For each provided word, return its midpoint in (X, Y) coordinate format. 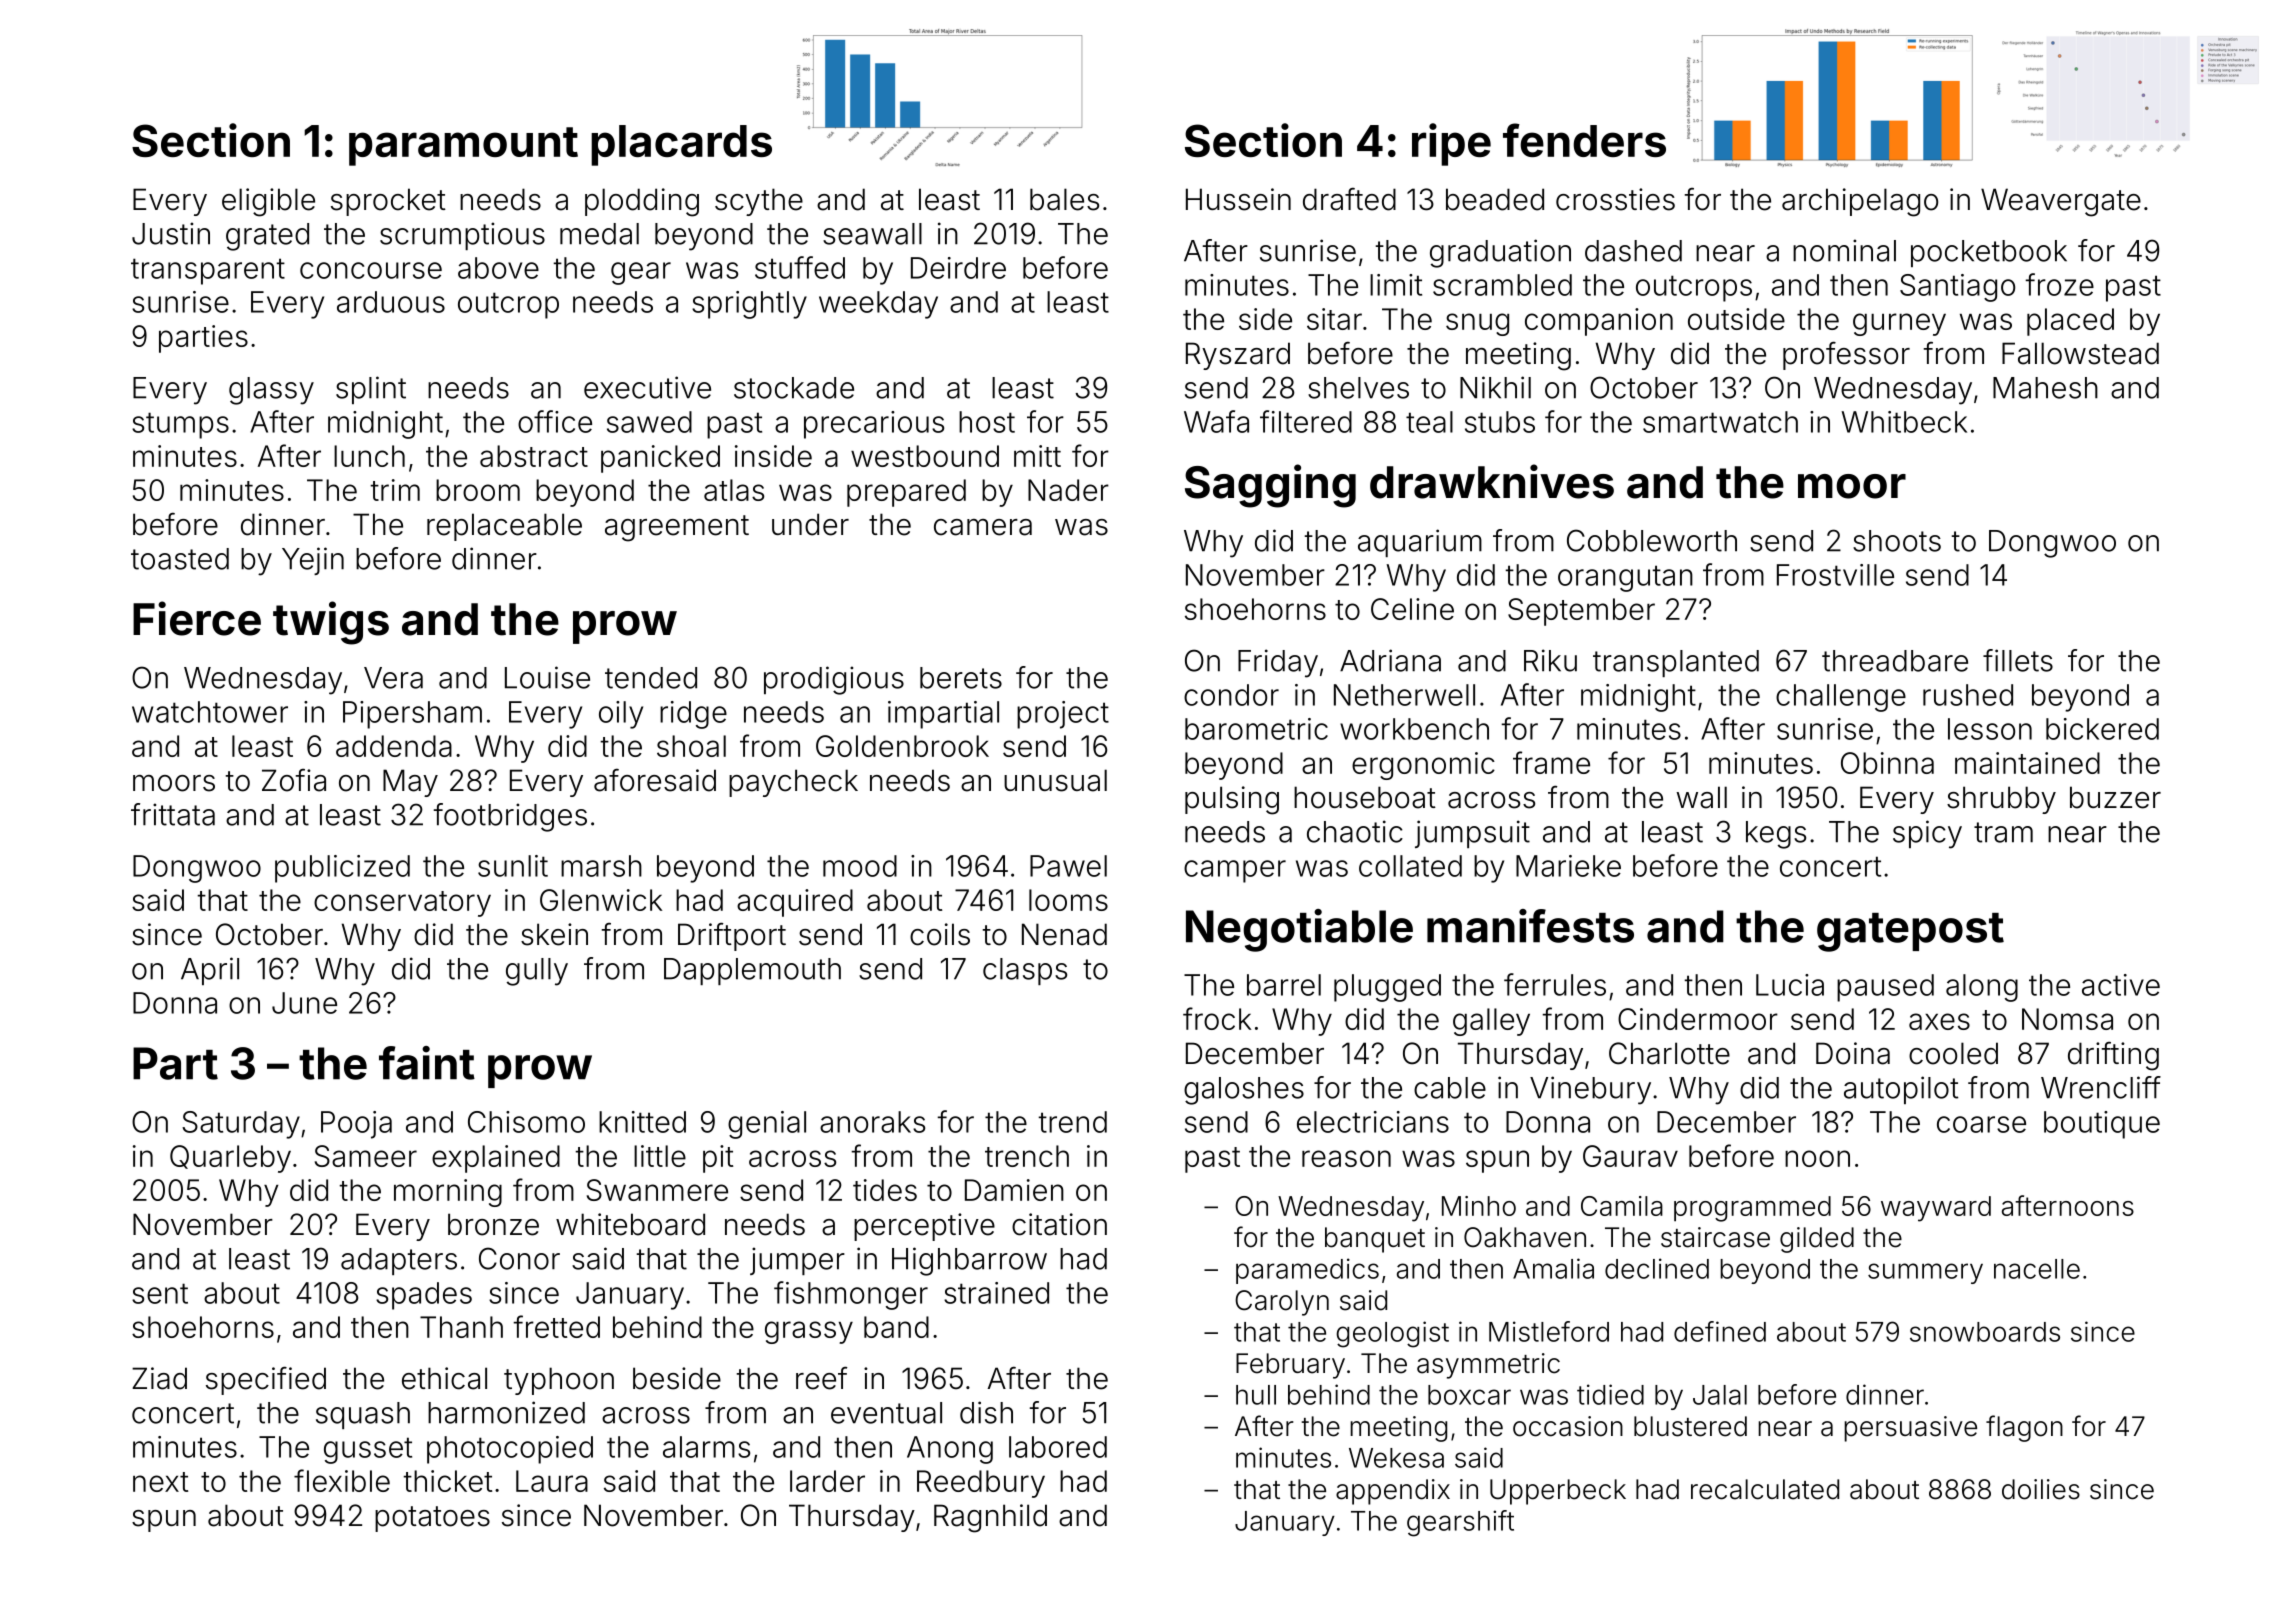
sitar (1334, 319)
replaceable (504, 527)
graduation (1500, 253)
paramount (463, 146)
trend (1072, 1122)
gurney (1899, 324)
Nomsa (2067, 1019)
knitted (642, 1122)
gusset (368, 1450)
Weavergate (2061, 202)
